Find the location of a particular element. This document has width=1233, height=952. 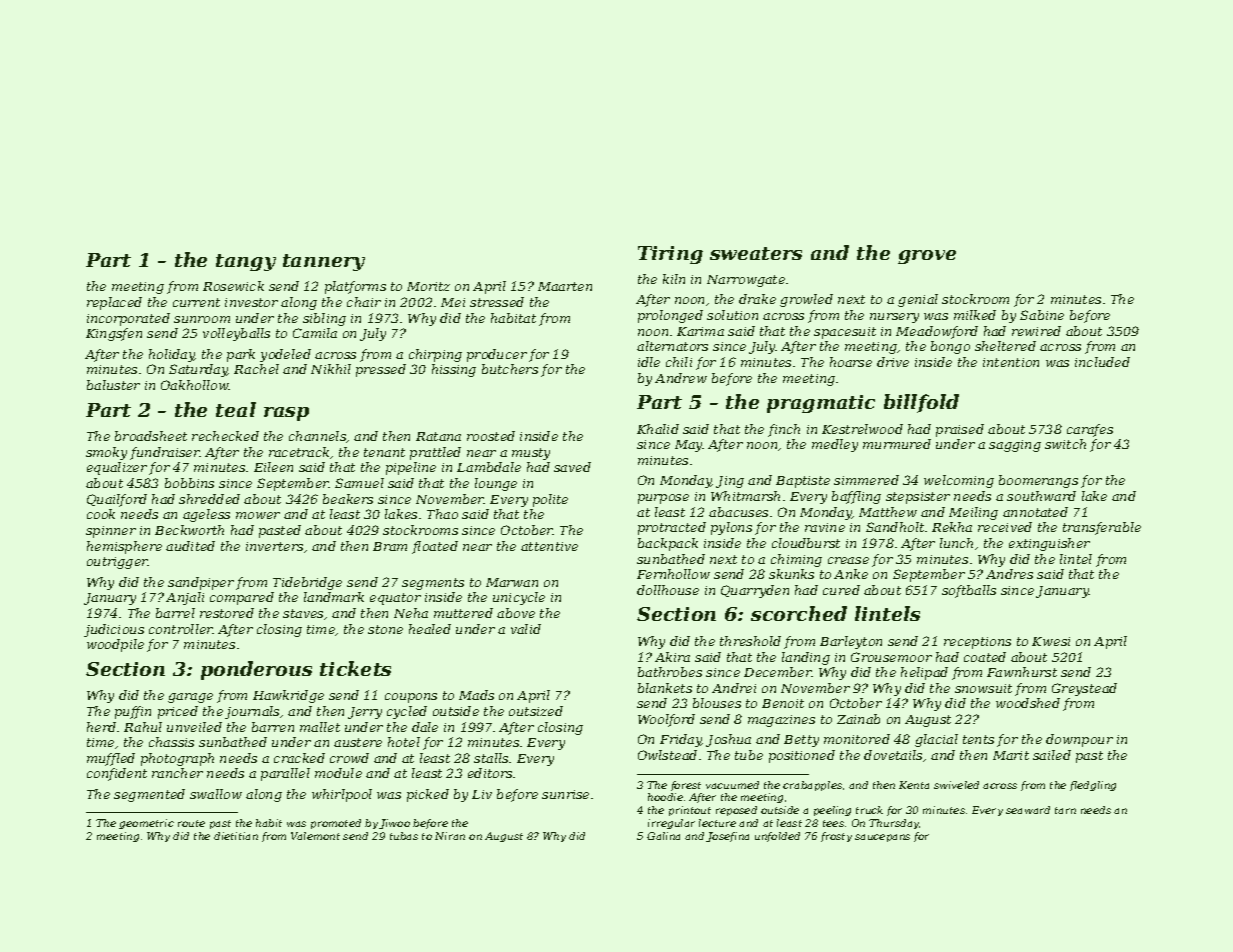

dietitian is located at coordinates (236, 836).
